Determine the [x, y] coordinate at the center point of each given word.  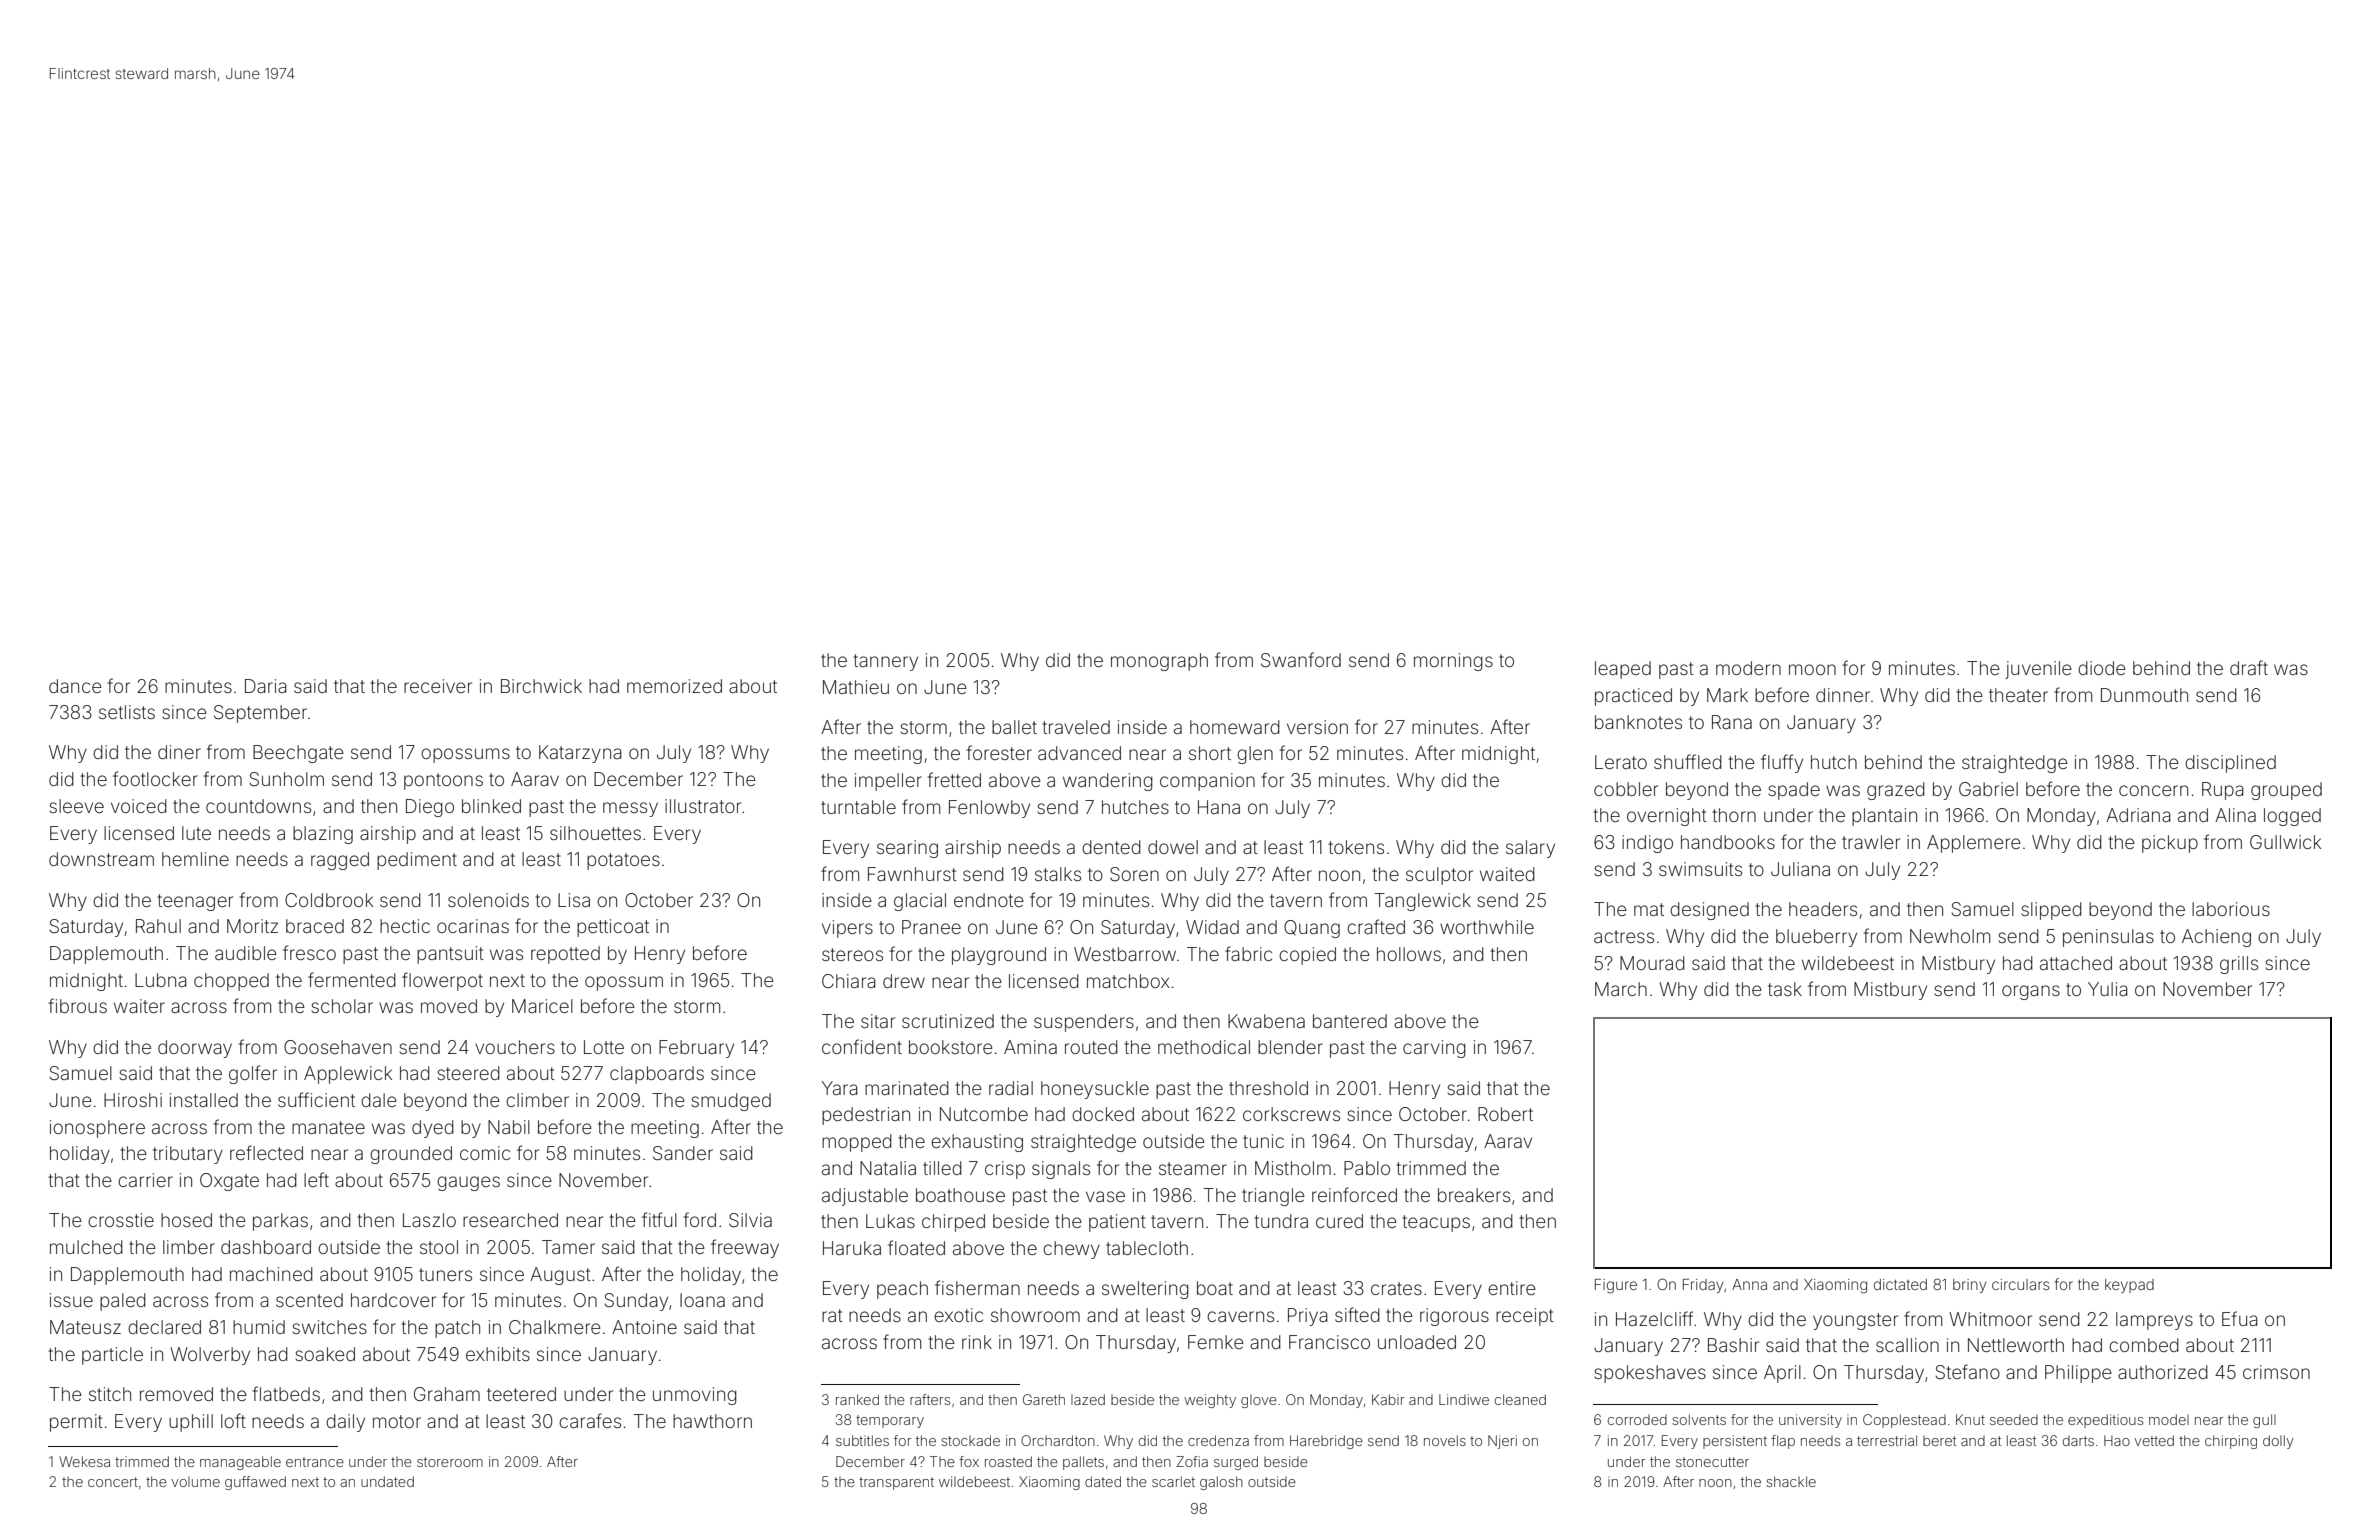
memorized [674, 686]
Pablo [1367, 1168]
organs [2031, 992]
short [1210, 753]
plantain [1884, 817]
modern [1748, 668]
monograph [1159, 662]
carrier [145, 1180]
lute [196, 833]
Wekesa [84, 1461]
